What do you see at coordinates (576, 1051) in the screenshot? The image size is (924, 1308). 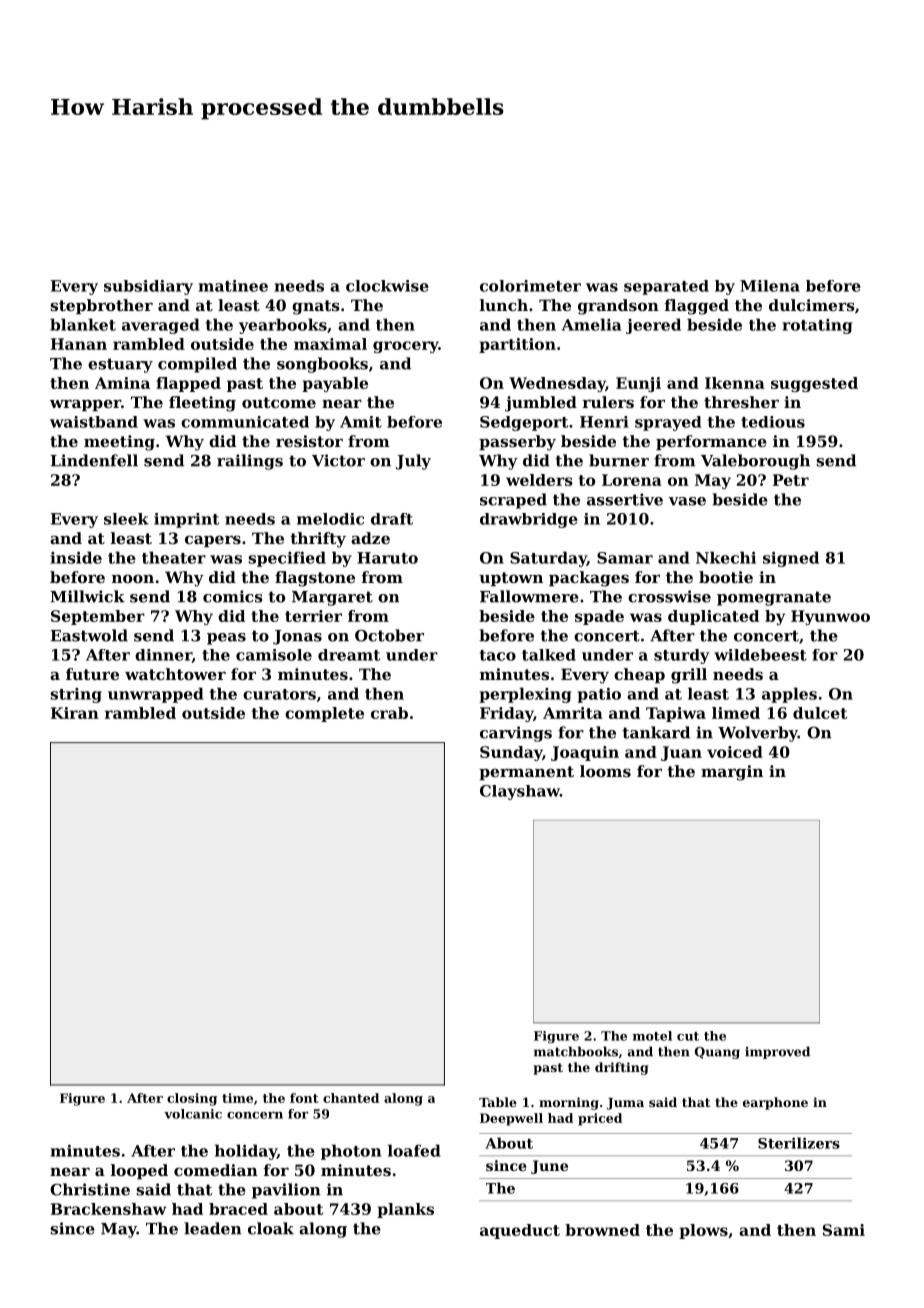 I see `matchbooks` at bounding box center [576, 1051].
